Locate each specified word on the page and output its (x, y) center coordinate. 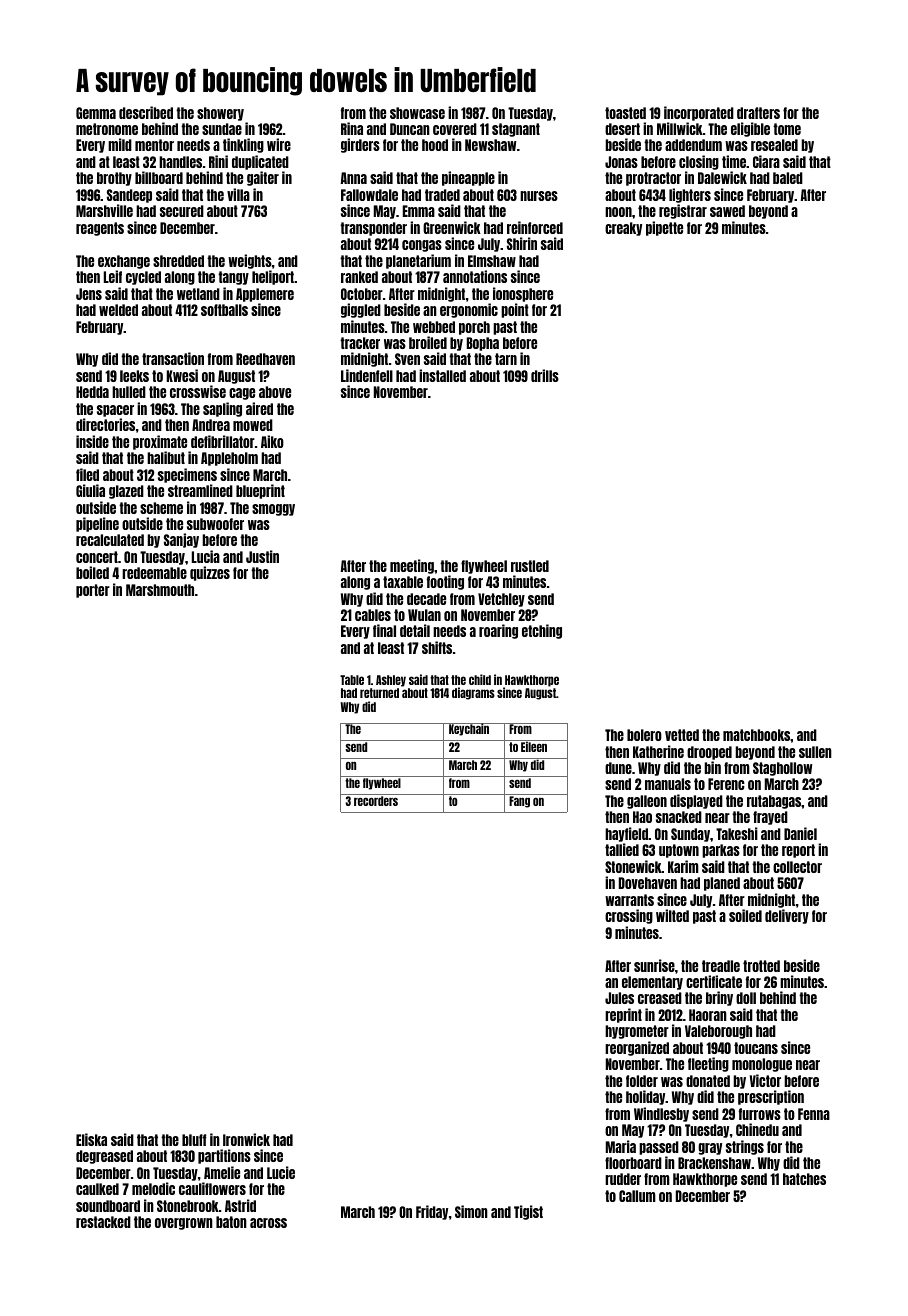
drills (545, 375)
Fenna (814, 1114)
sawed (727, 211)
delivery (787, 916)
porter (93, 591)
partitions (224, 1156)
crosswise (198, 391)
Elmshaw (492, 261)
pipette (664, 228)
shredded (178, 261)
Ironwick (246, 1139)
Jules (619, 998)
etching (542, 631)
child (480, 679)
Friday (432, 1212)
